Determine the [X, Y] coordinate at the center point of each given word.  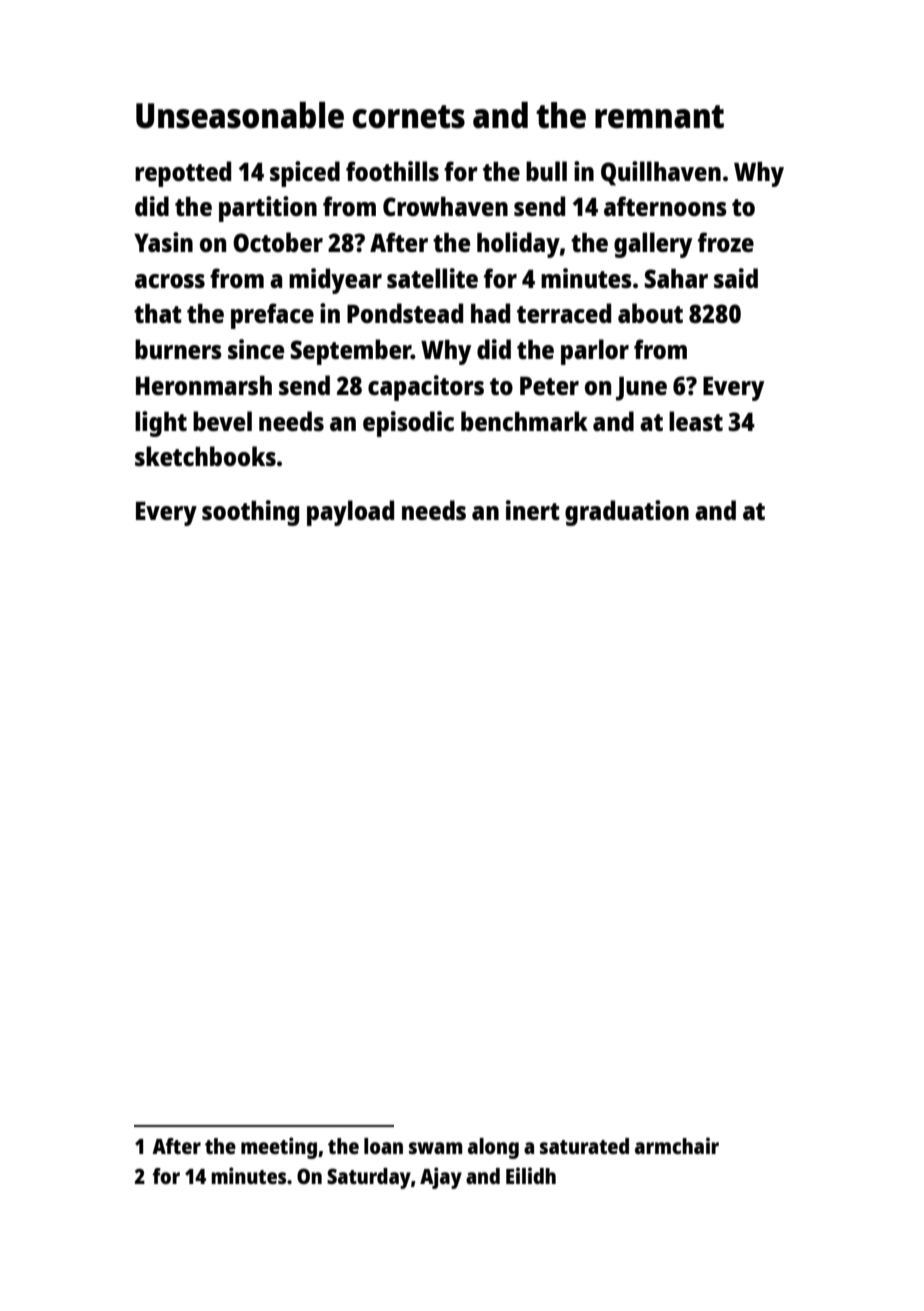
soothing [250, 513]
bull [546, 171]
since [256, 349]
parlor [595, 352]
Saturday [369, 1178]
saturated [584, 1146]
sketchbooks [205, 456]
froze [726, 242]
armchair [677, 1145]
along [493, 1148]
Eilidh [531, 1175]
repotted [183, 174]
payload [350, 513]
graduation [627, 513]
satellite [432, 278]
